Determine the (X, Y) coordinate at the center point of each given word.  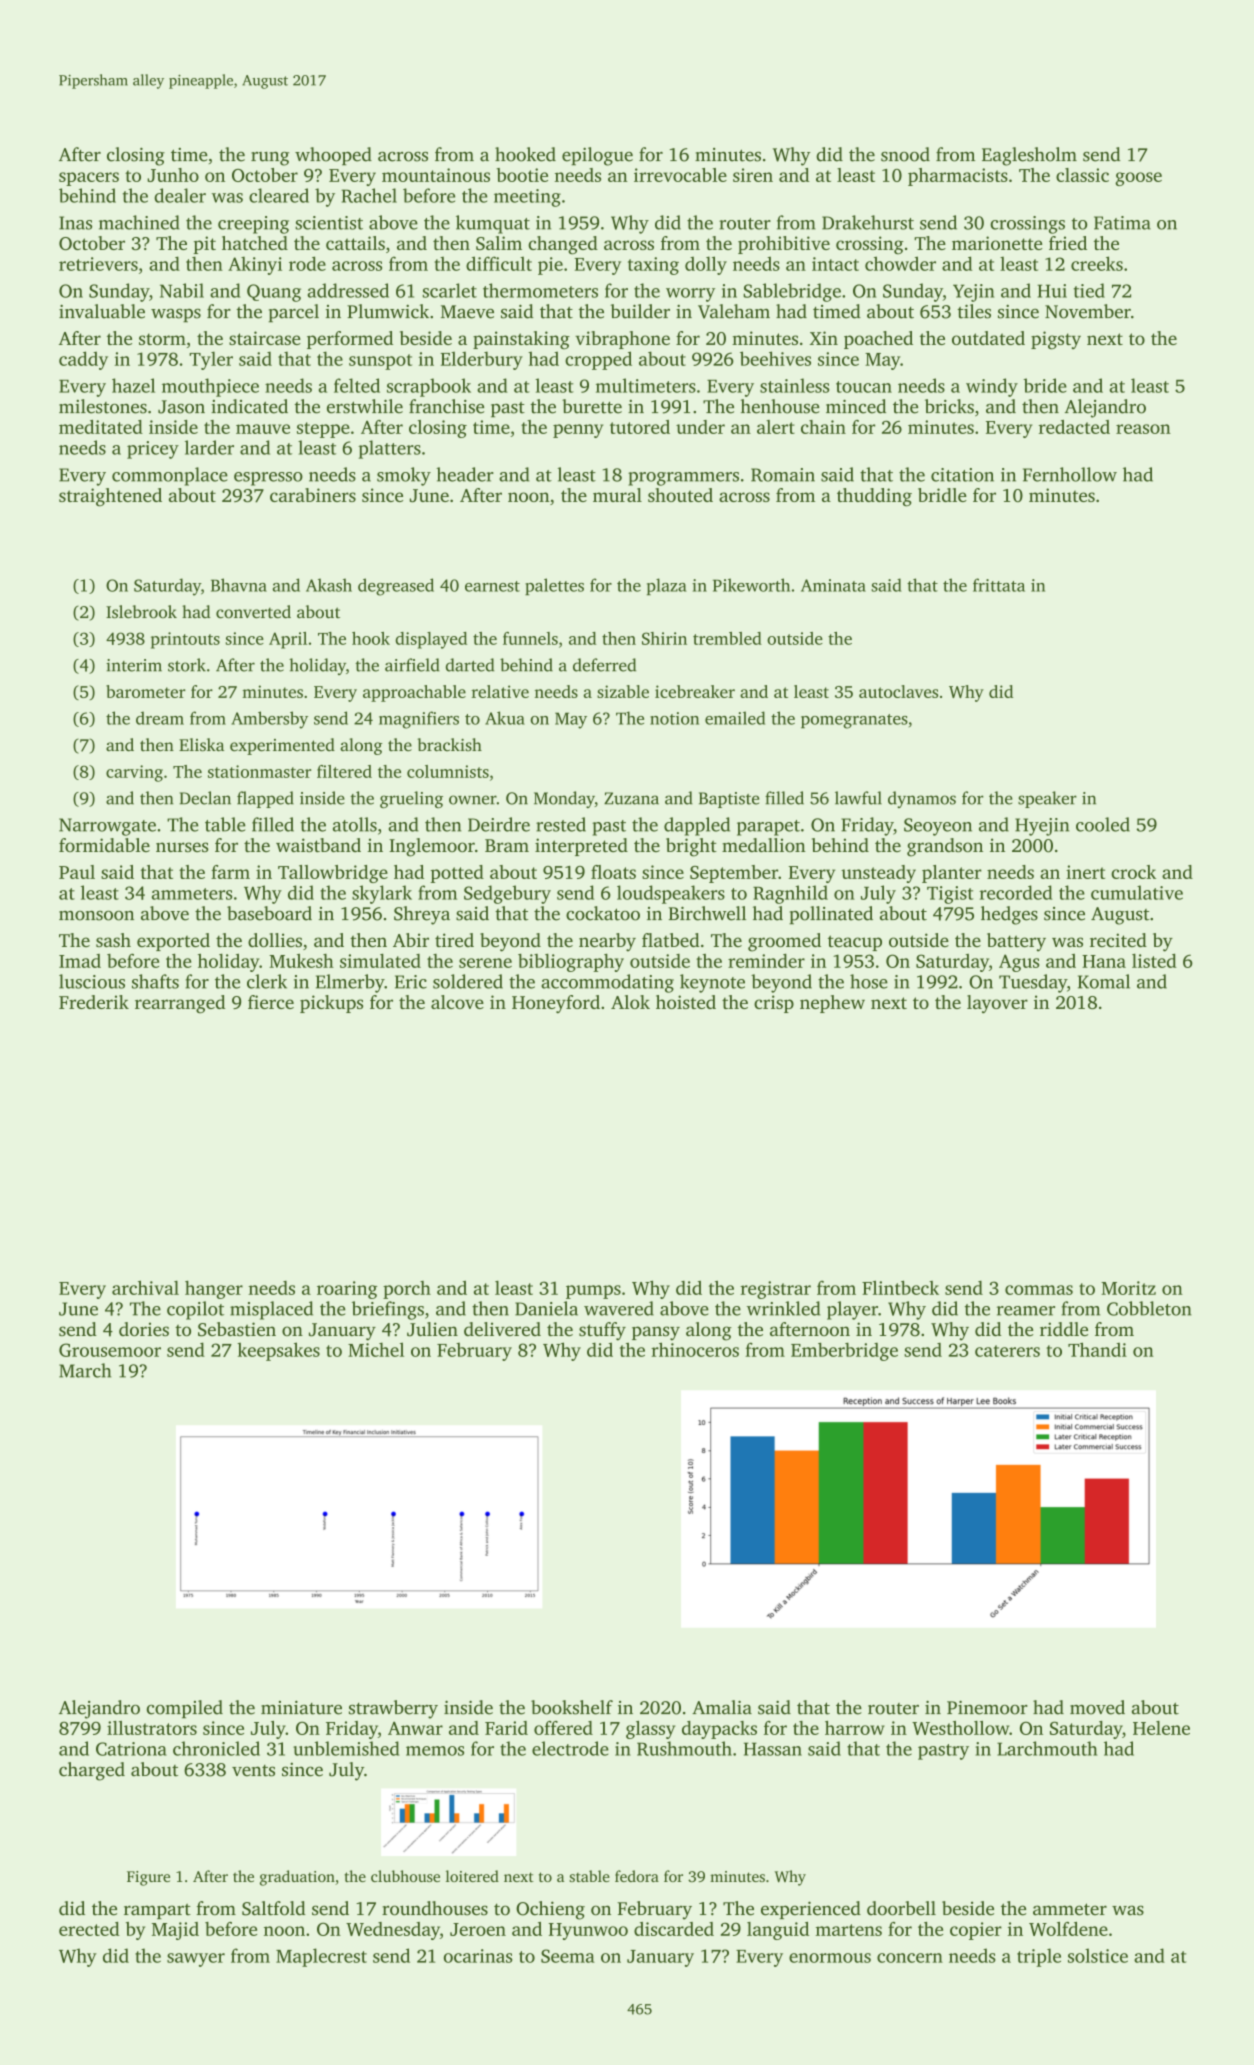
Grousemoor (110, 1350)
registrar (775, 1290)
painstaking (521, 340)
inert (1085, 872)
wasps (176, 315)
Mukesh (301, 961)
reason (1143, 429)
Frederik (94, 1002)
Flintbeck (900, 1288)
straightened (110, 497)
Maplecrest (321, 1957)
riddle (1064, 1329)
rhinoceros (695, 1350)
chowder (900, 263)
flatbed (671, 940)
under (700, 427)
